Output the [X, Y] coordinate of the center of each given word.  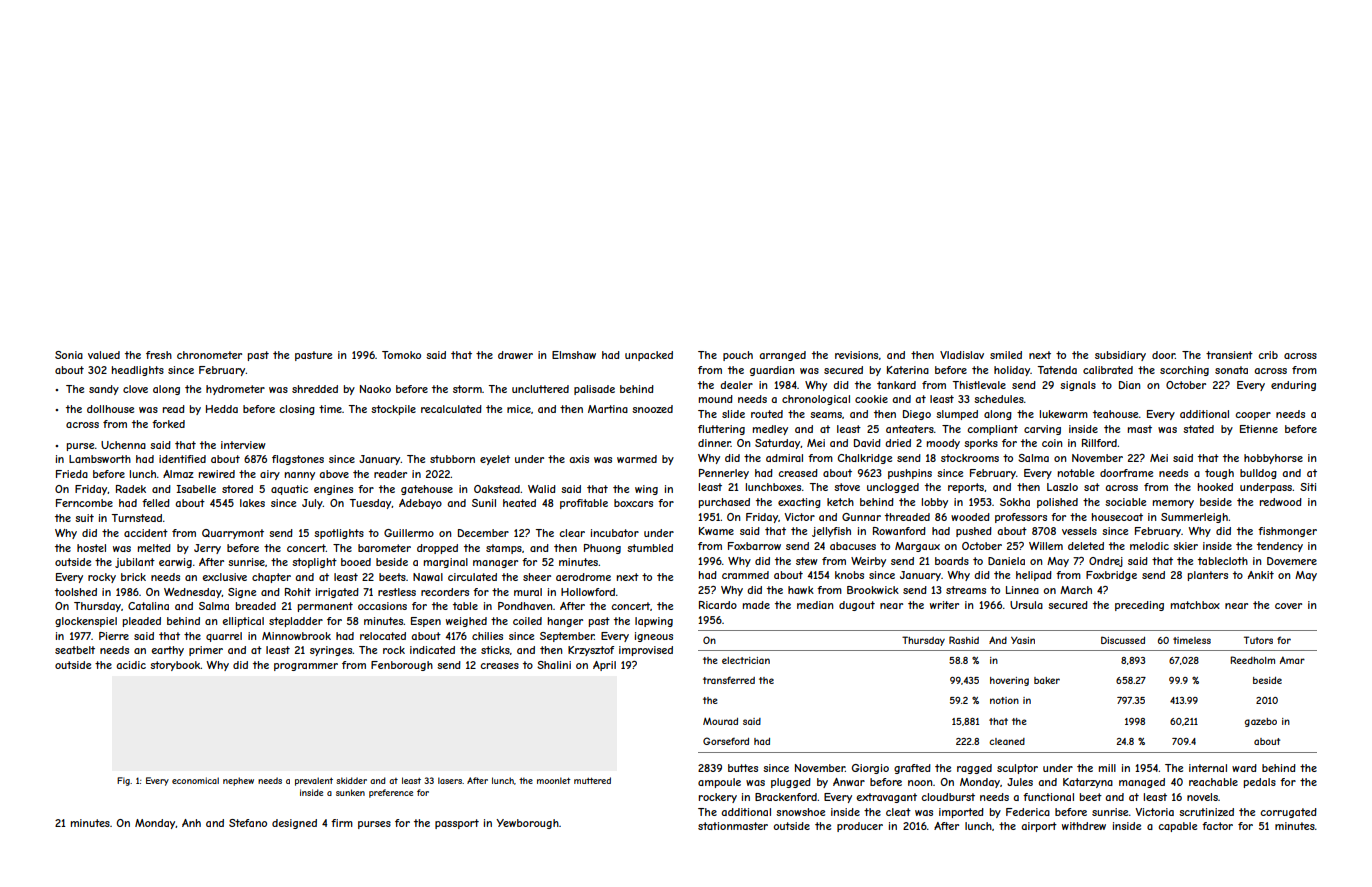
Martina [608, 409]
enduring [1293, 386]
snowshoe [800, 812]
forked [168, 424]
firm [342, 823]
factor [1217, 826]
